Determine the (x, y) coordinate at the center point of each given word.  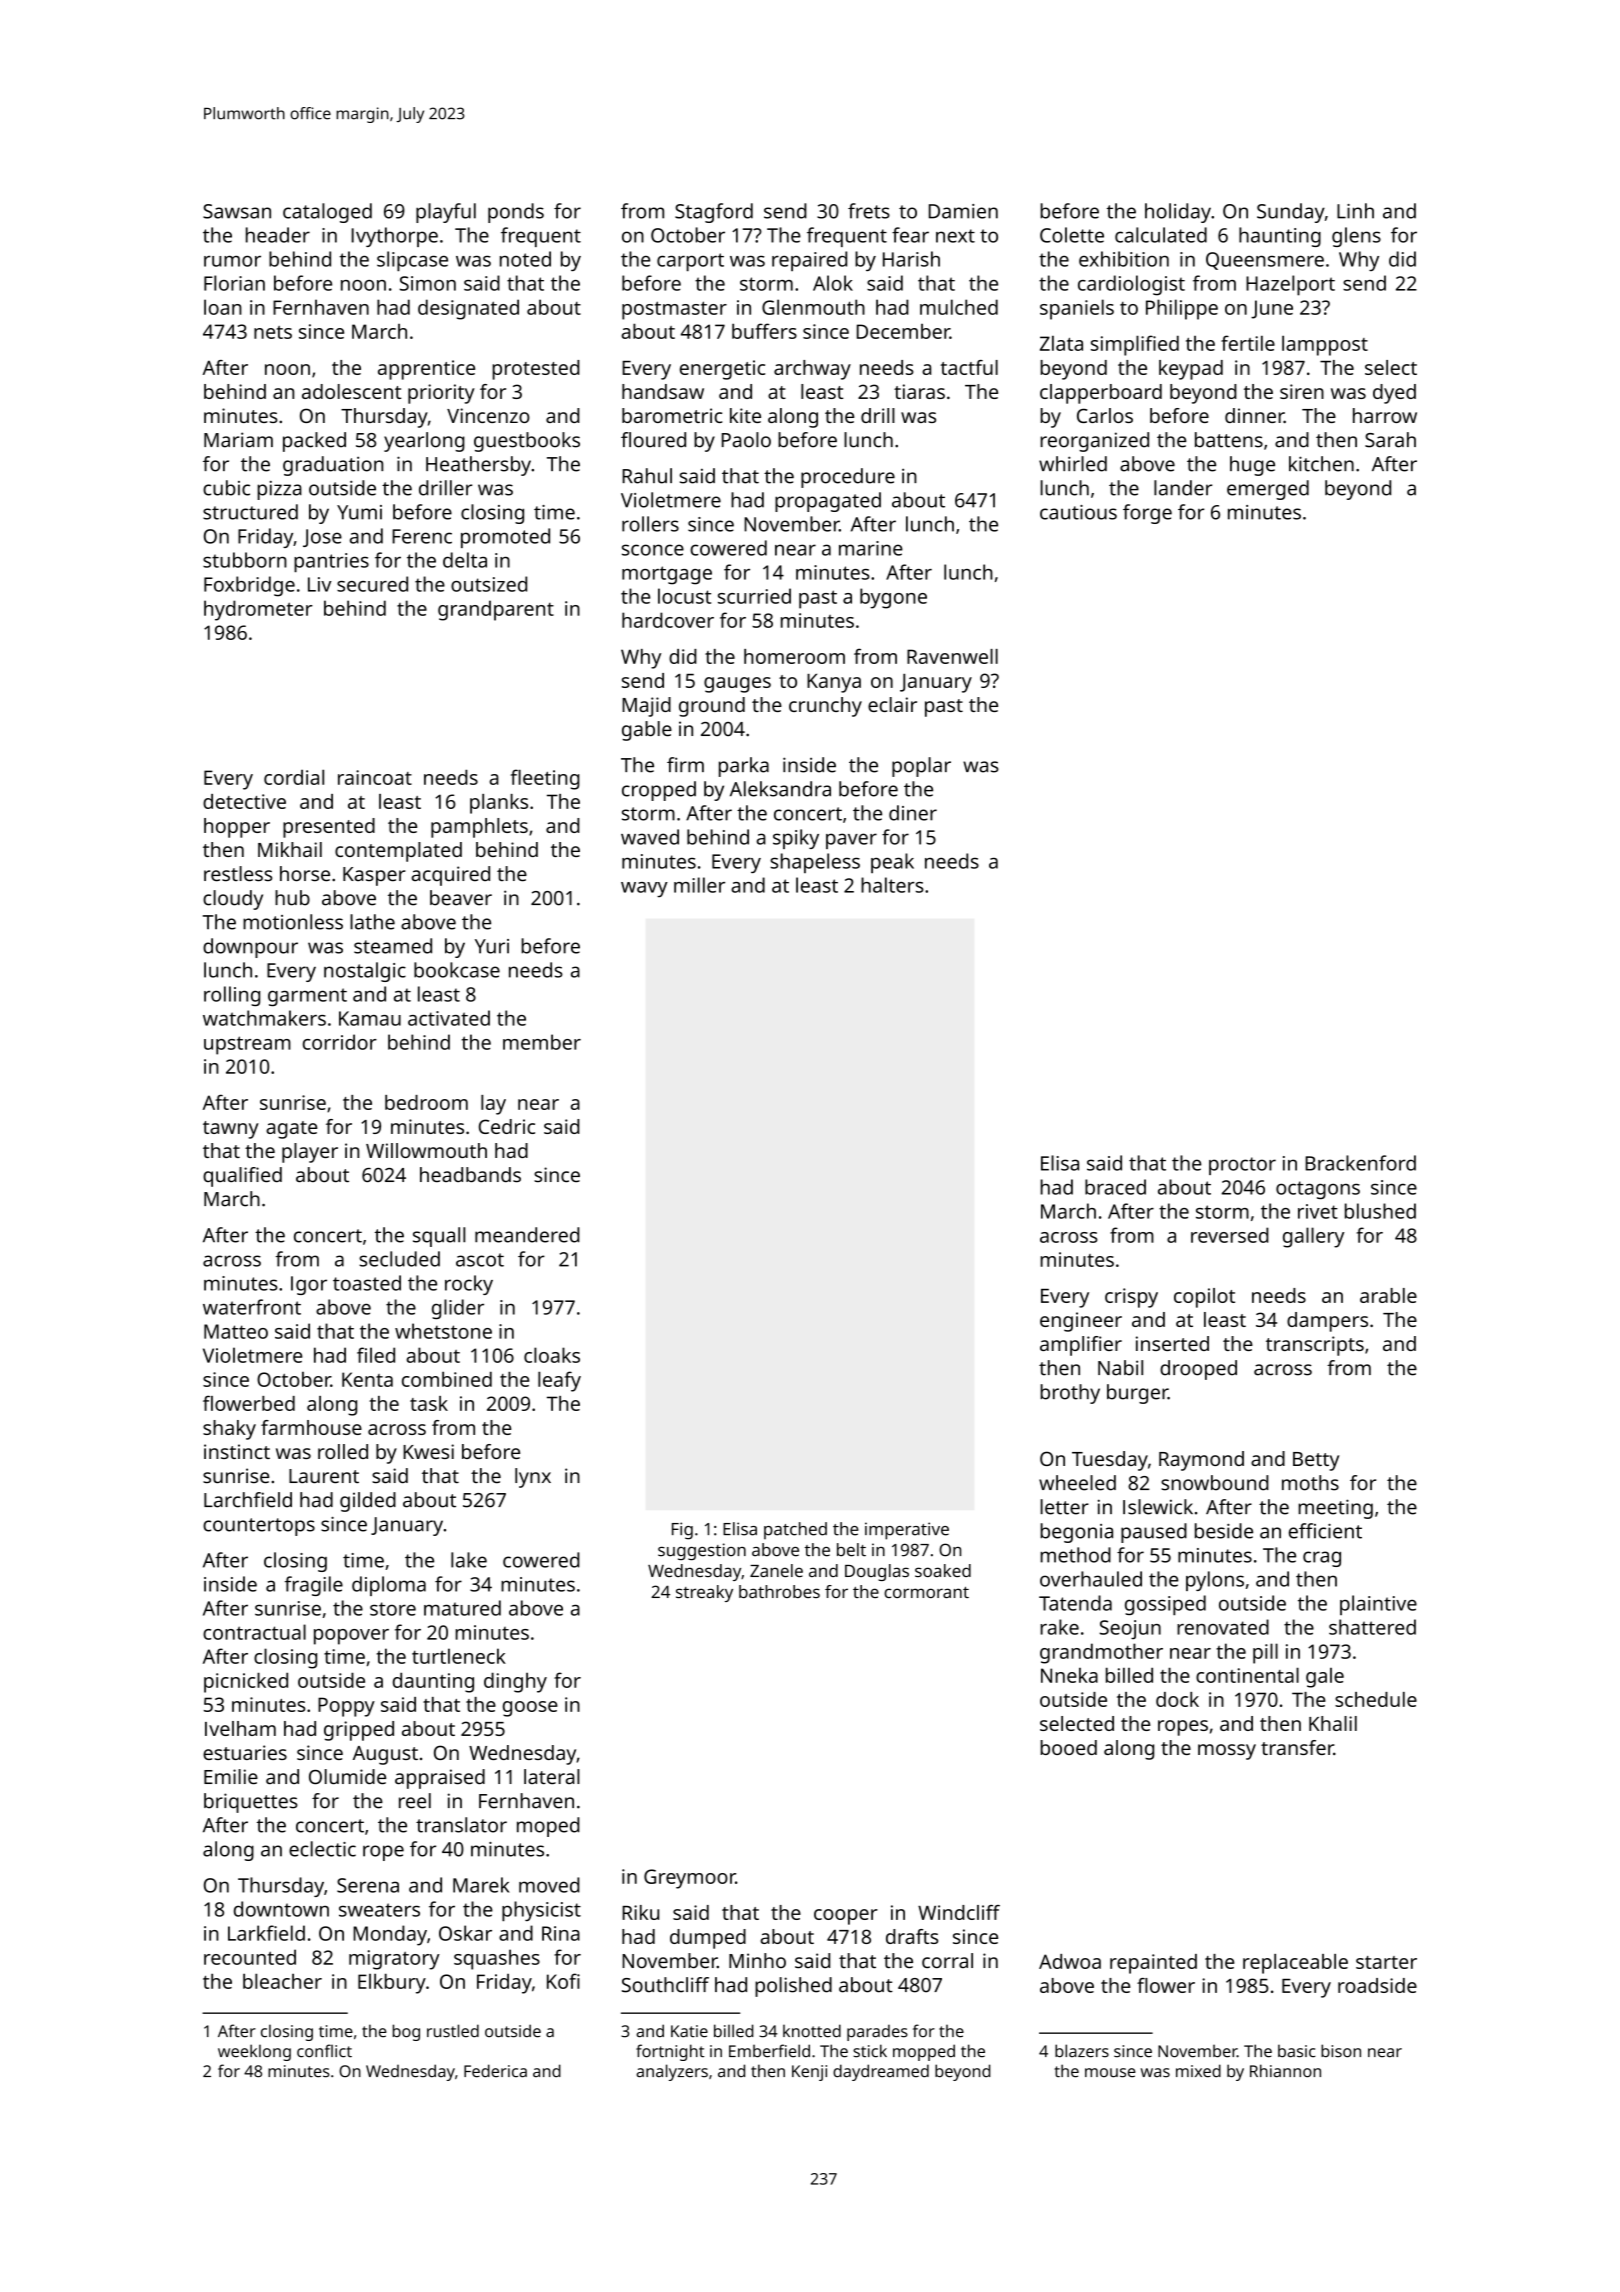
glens (1356, 237)
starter (1386, 1962)
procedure (848, 478)
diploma (389, 1586)
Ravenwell (952, 656)
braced (1115, 1187)
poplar (921, 767)
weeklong (254, 2052)
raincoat (375, 777)
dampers (1327, 1322)
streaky (704, 1593)
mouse (1110, 2073)
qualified (242, 1177)
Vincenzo (488, 415)
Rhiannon (1285, 2071)
